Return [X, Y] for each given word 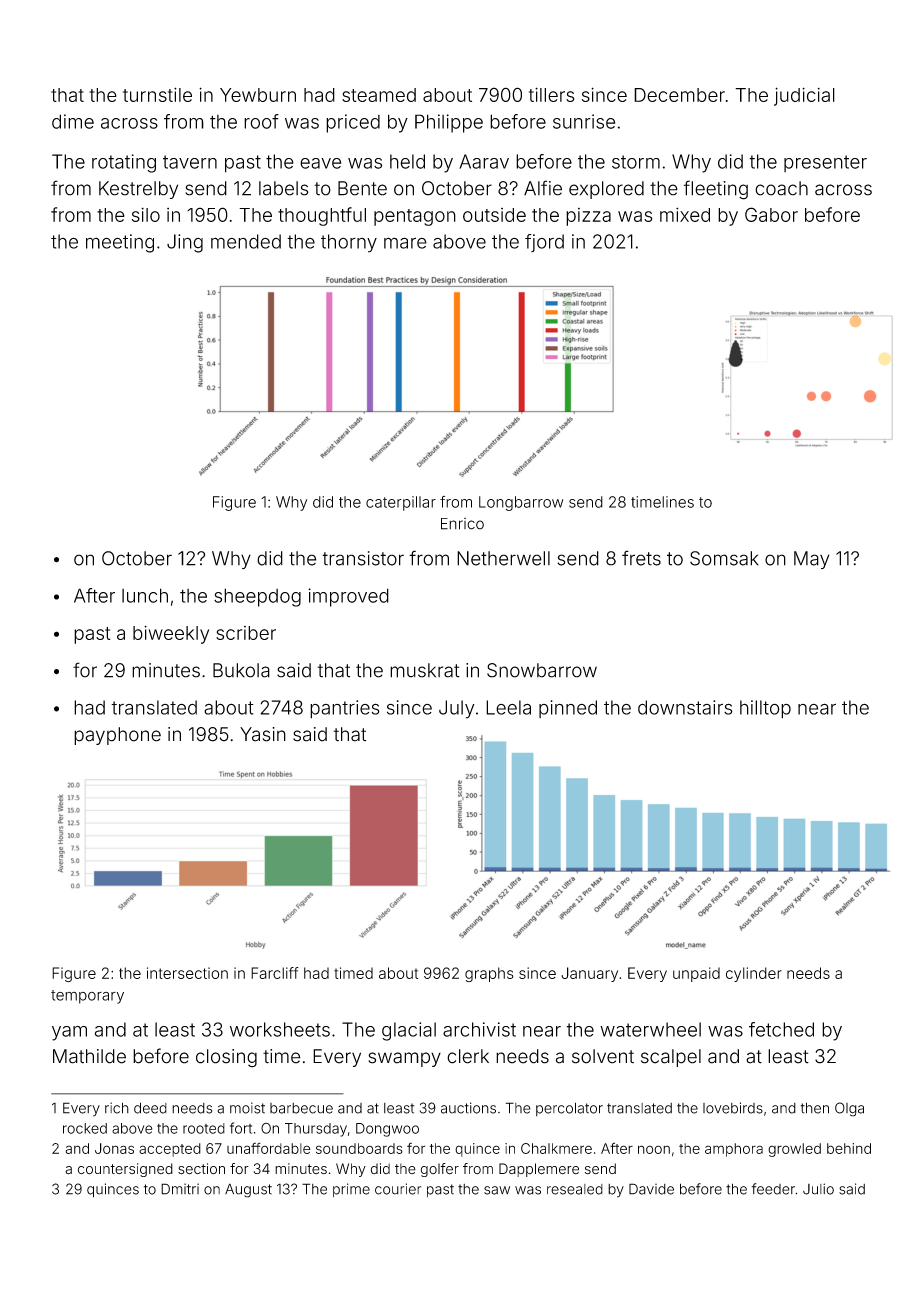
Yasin [263, 734]
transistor [363, 558]
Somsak [724, 558]
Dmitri [180, 1189]
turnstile [157, 94]
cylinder [754, 974]
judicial [804, 96]
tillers [551, 94]
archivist [479, 1029]
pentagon [415, 217]
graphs [489, 974]
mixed [685, 214]
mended [246, 241]
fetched [781, 1029]
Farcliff [275, 973]
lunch [145, 595]
